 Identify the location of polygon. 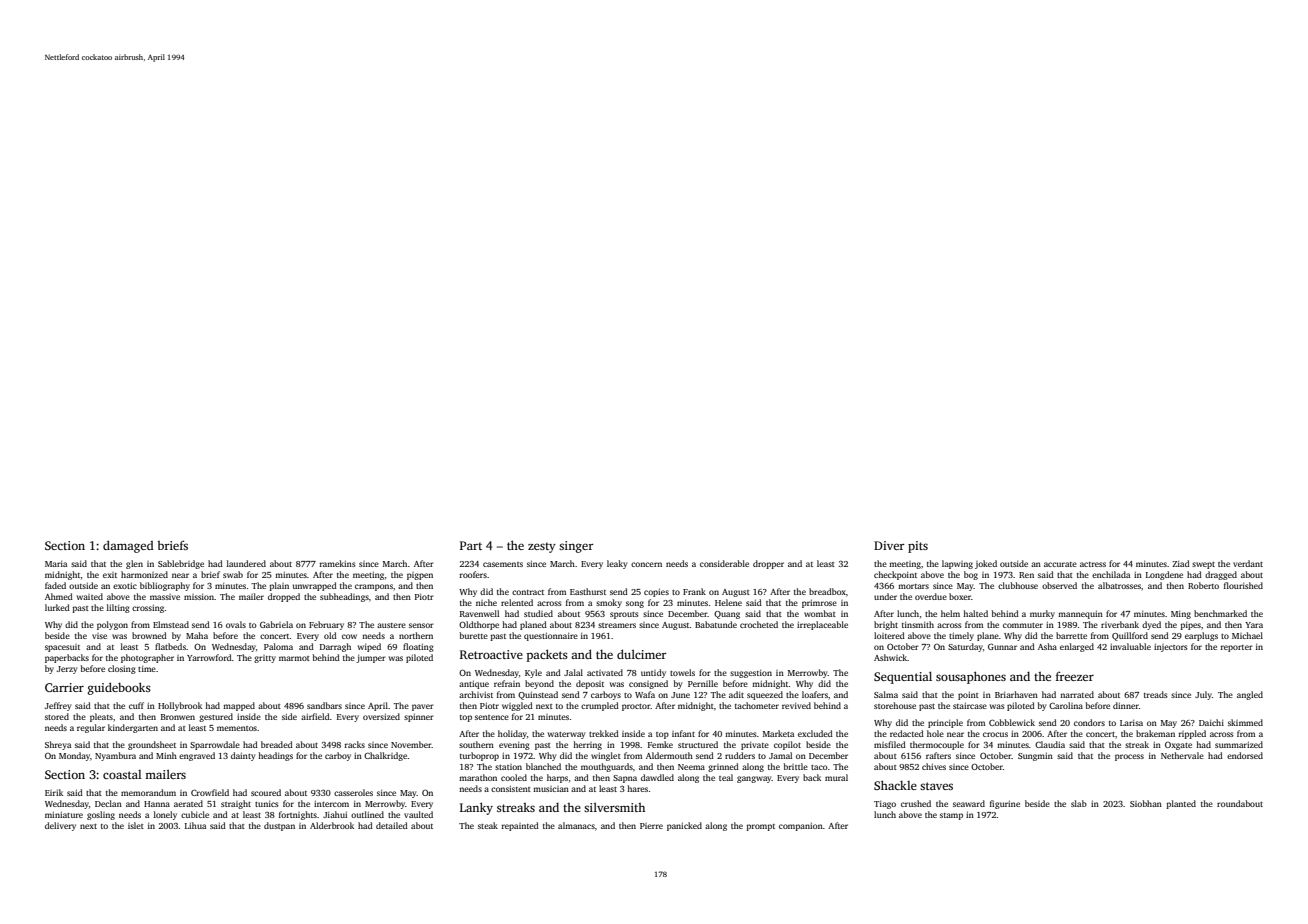
(112, 625).
